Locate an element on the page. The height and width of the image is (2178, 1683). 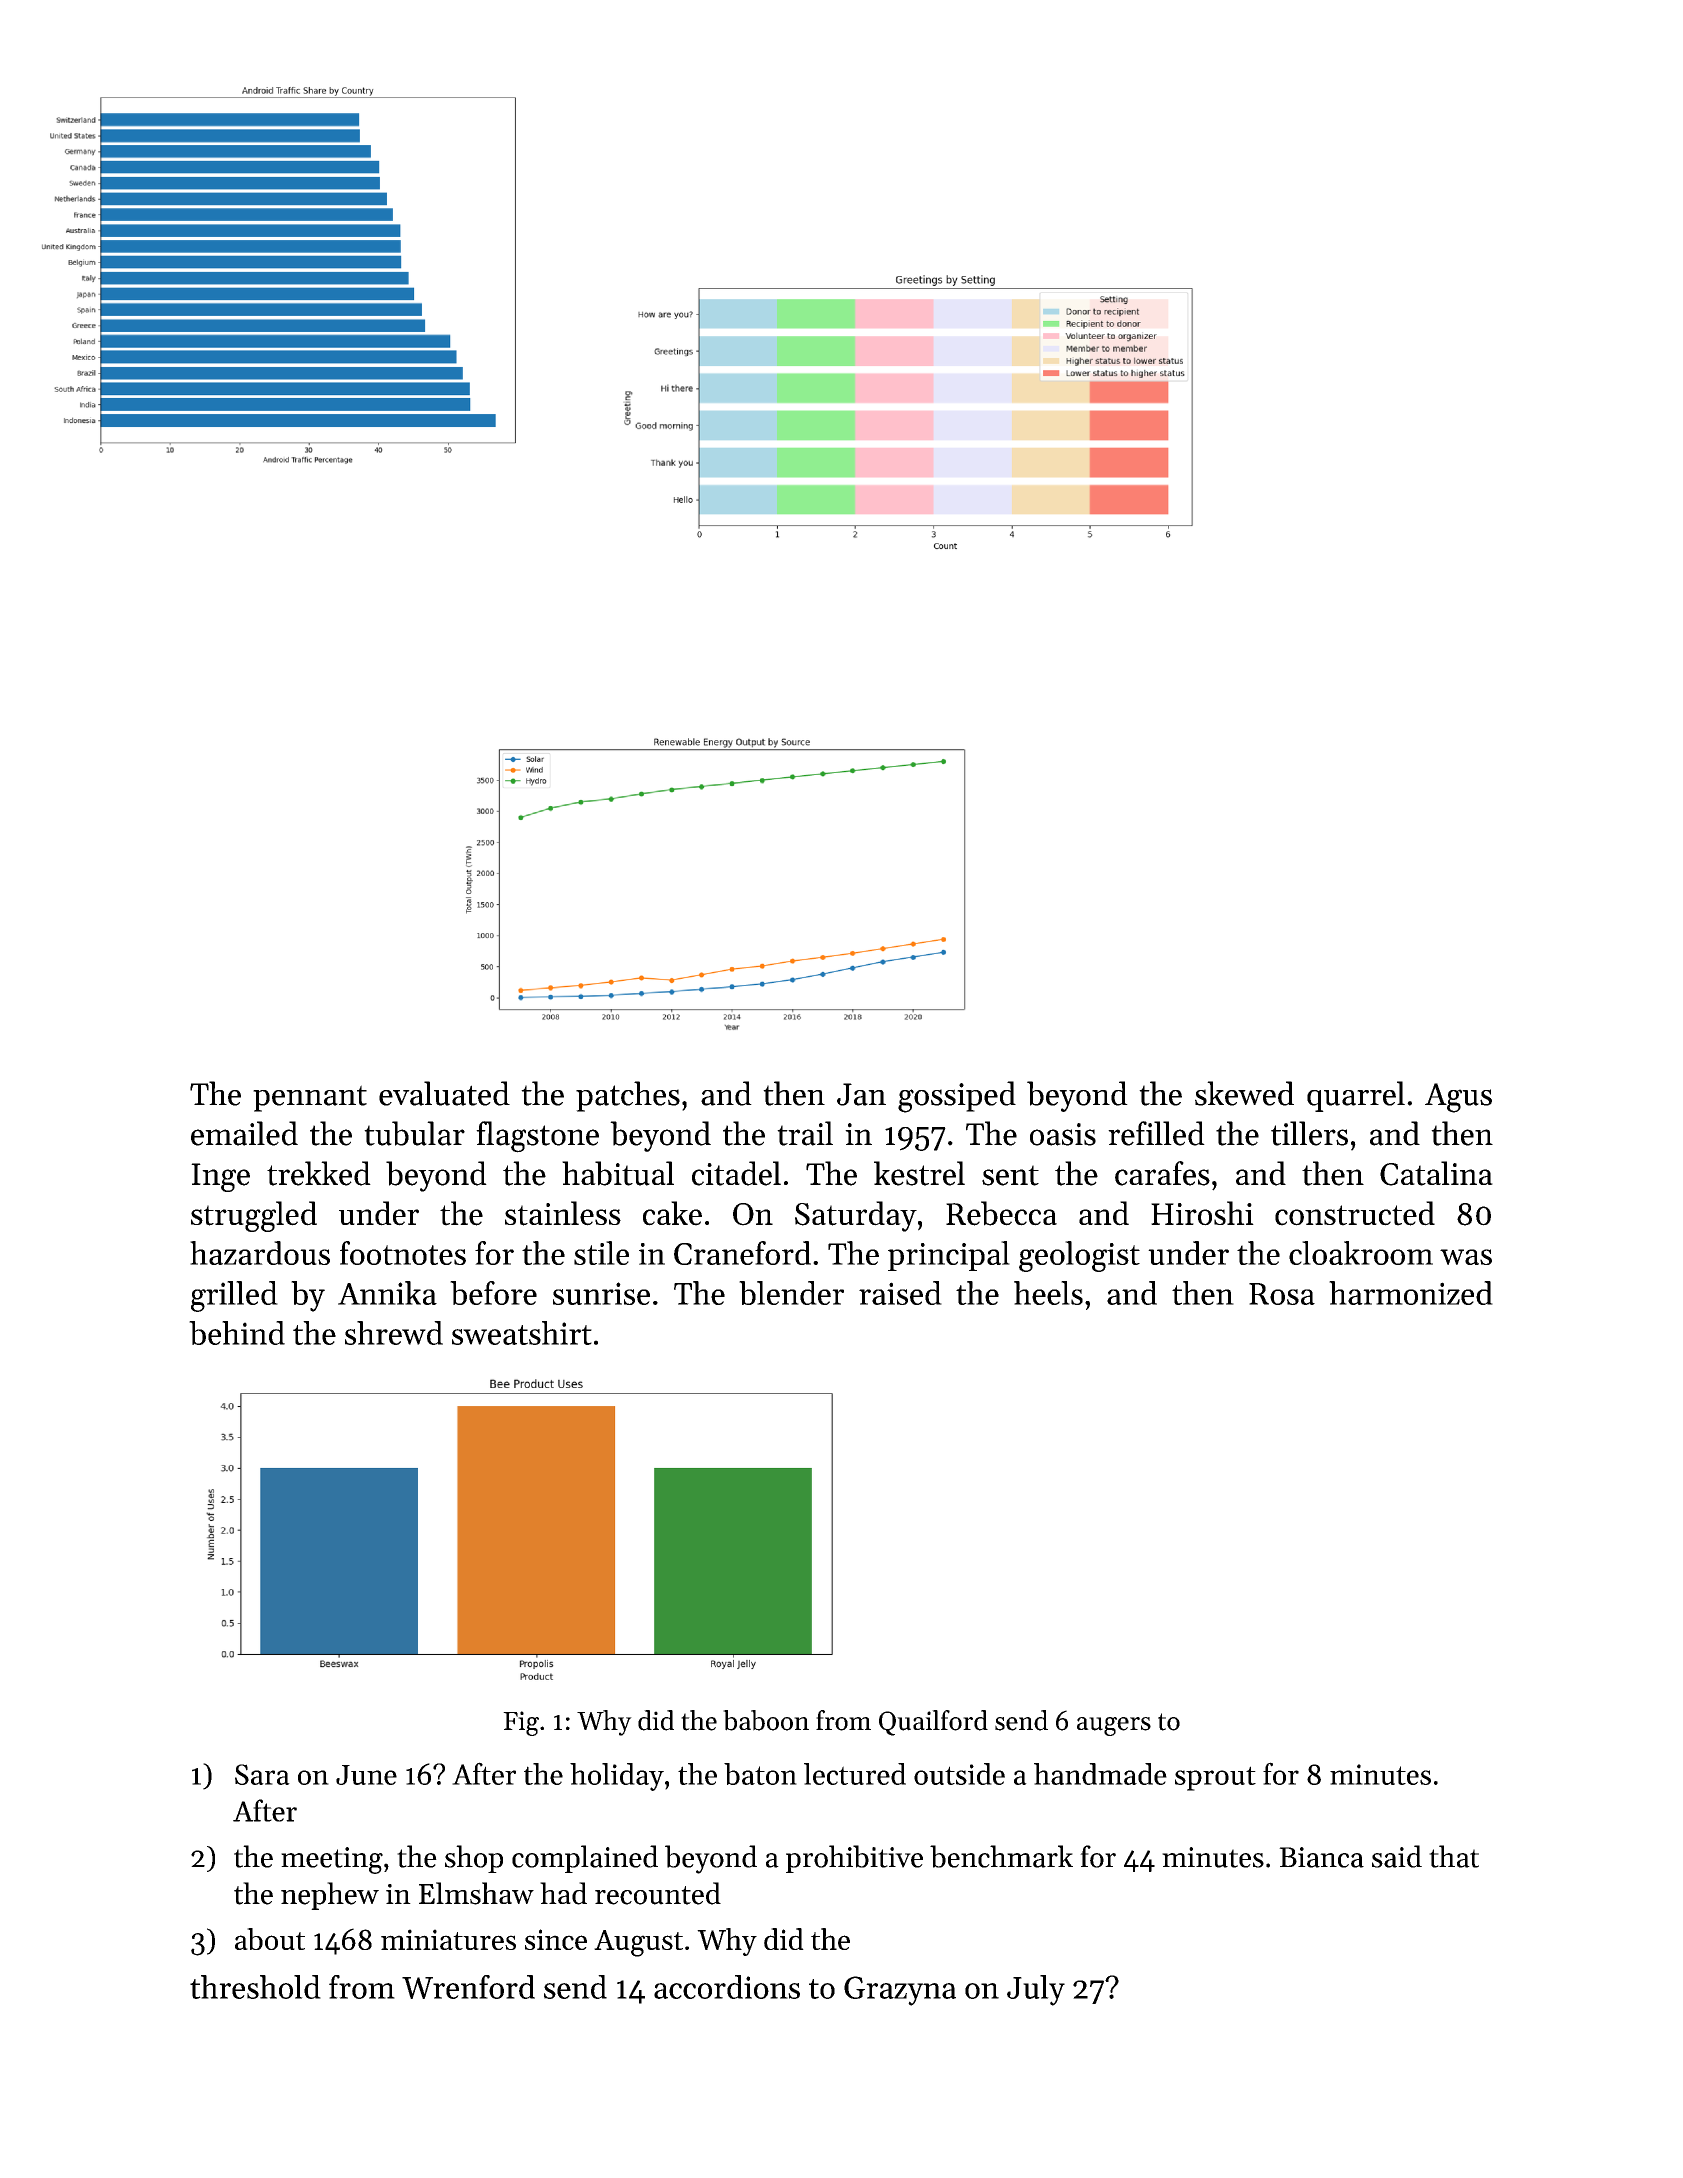
quarrel is located at coordinates (1356, 1096).
